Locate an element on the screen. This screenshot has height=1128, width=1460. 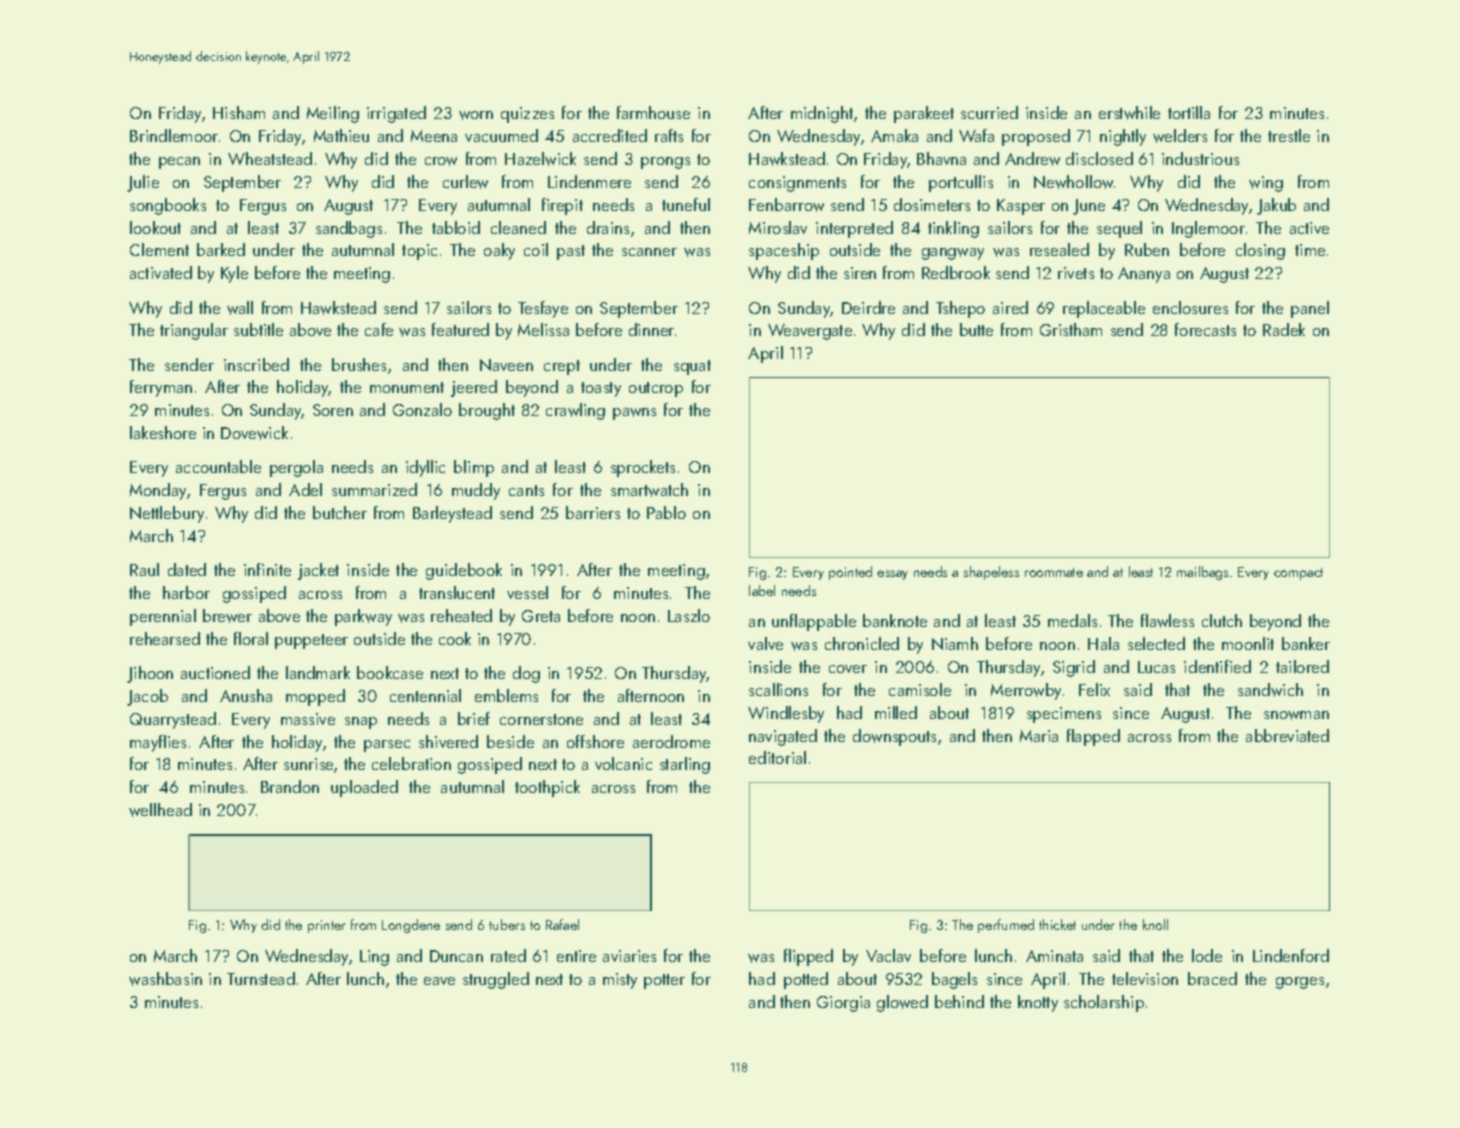
Hisham is located at coordinates (239, 112).
